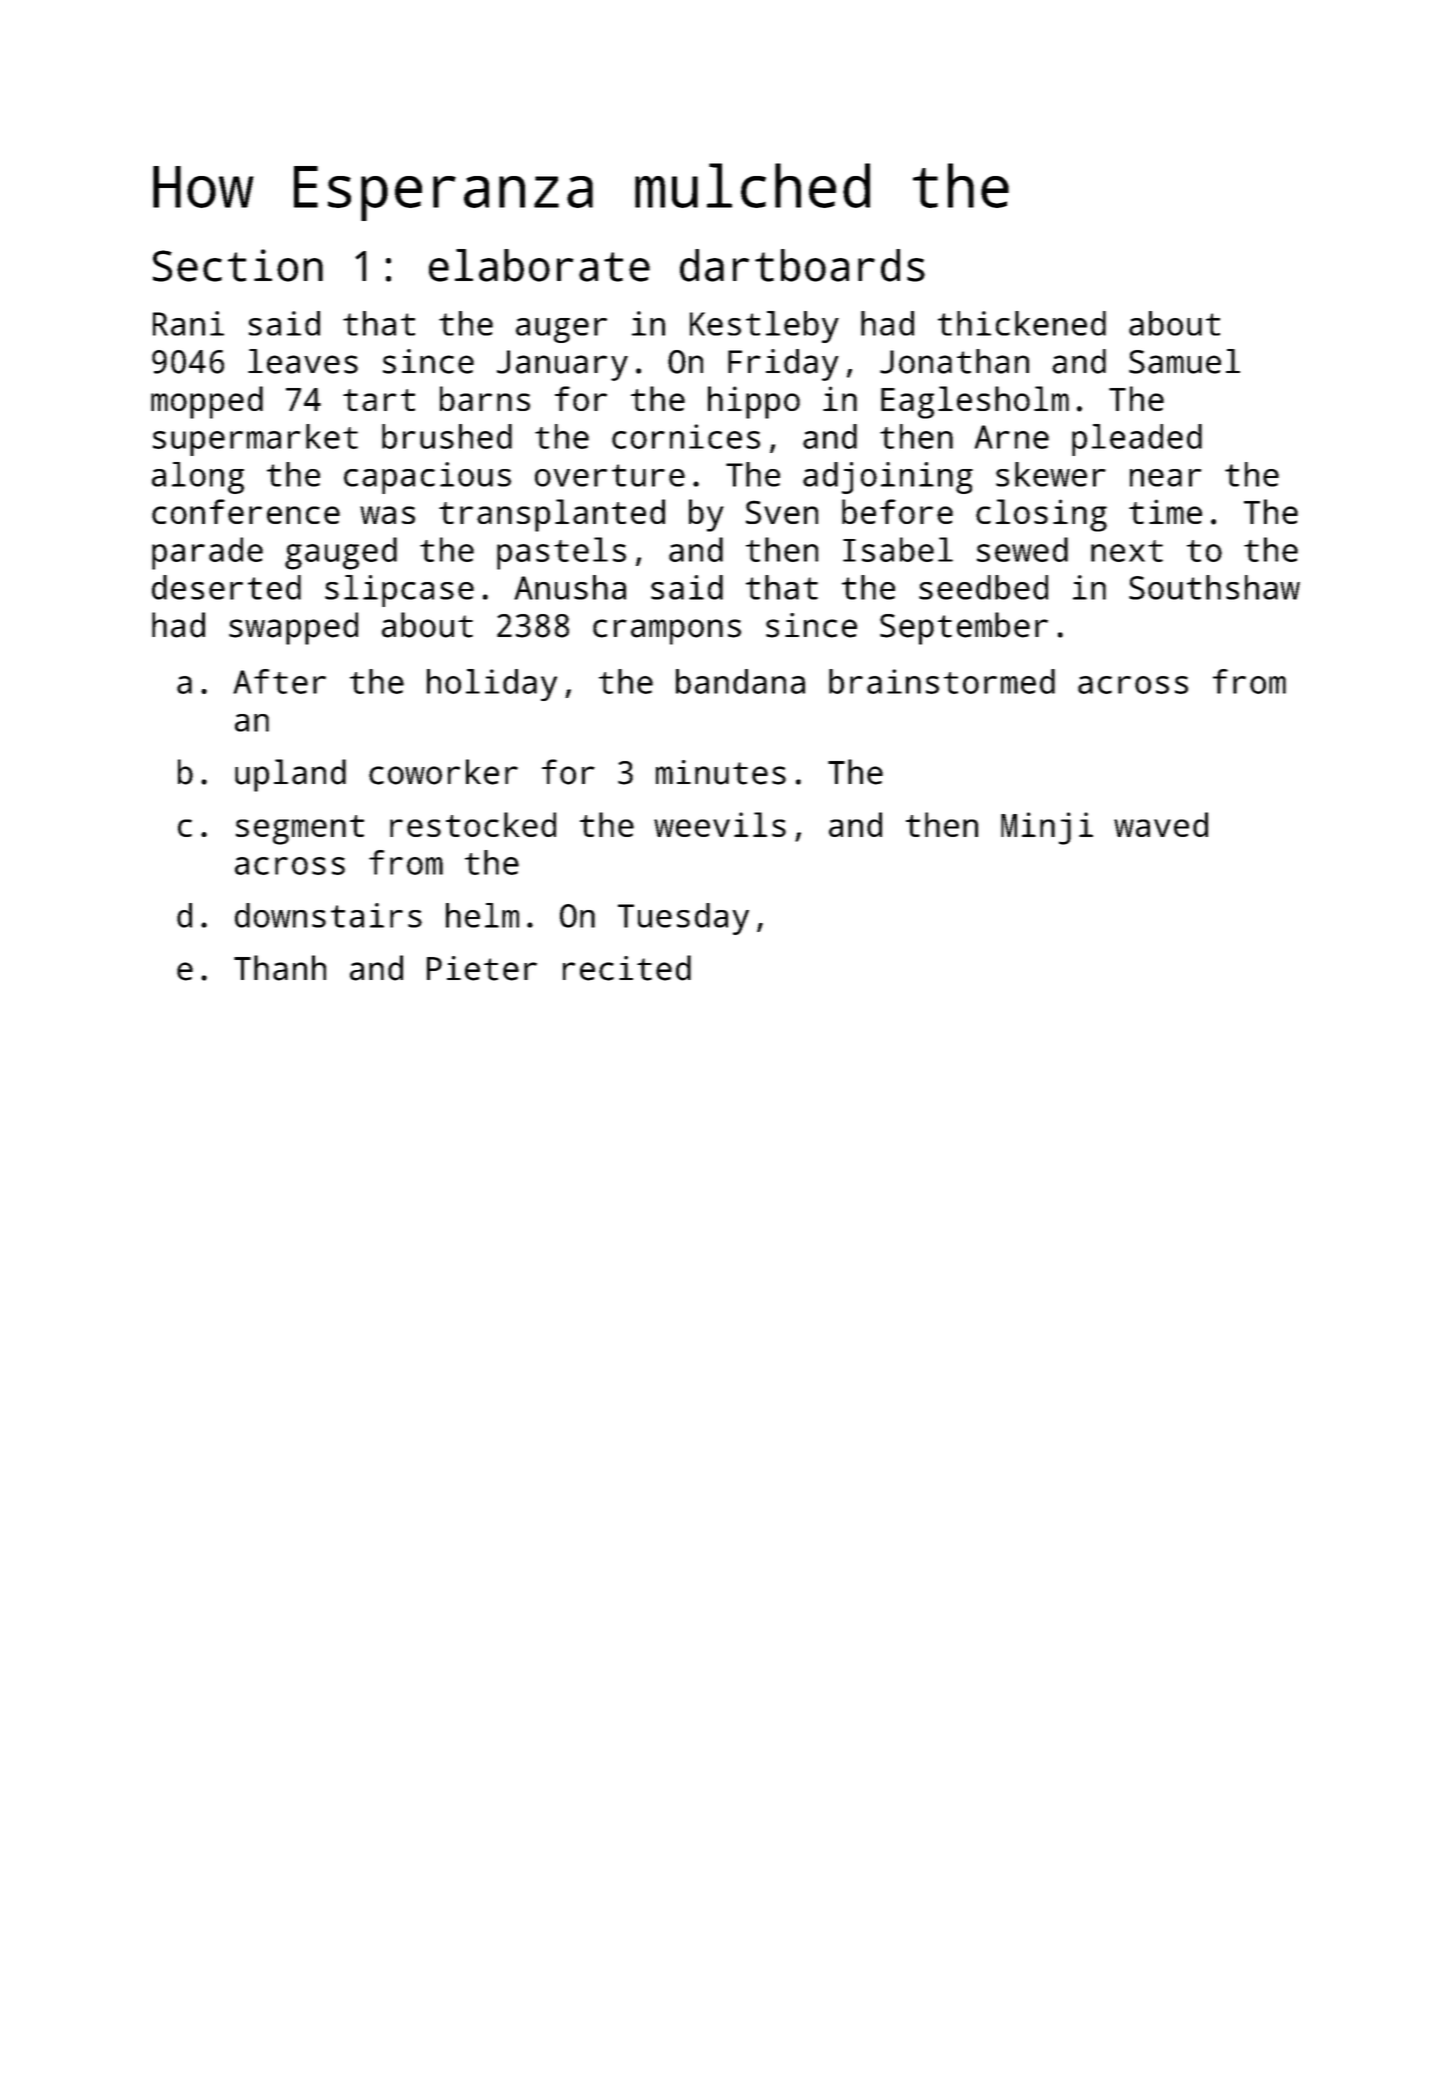 The width and height of the screenshot is (1450, 2100). What do you see at coordinates (1022, 323) in the screenshot?
I see `thickened` at bounding box center [1022, 323].
